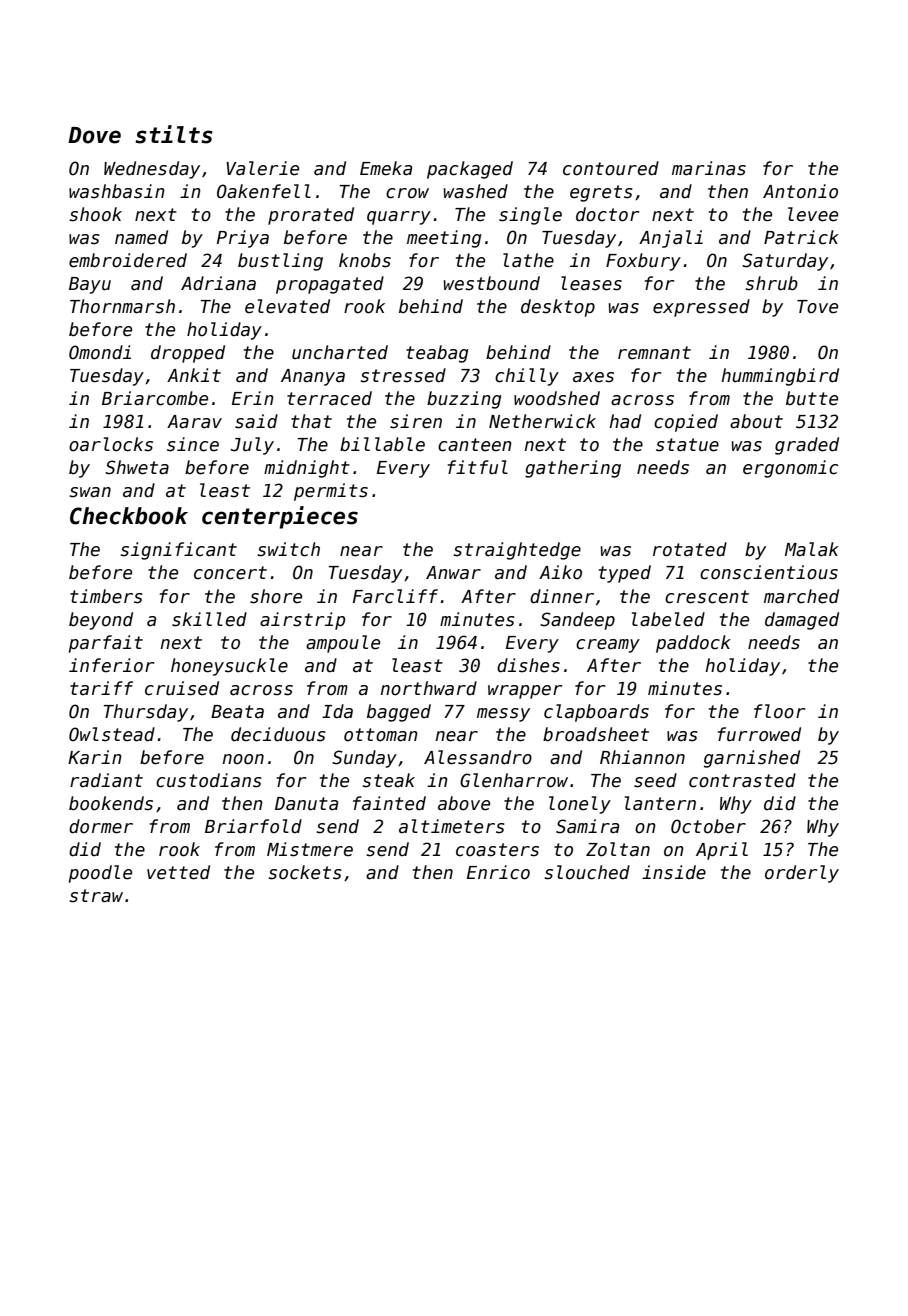  What do you see at coordinates (100, 874) in the page?
I see `poodle` at bounding box center [100, 874].
